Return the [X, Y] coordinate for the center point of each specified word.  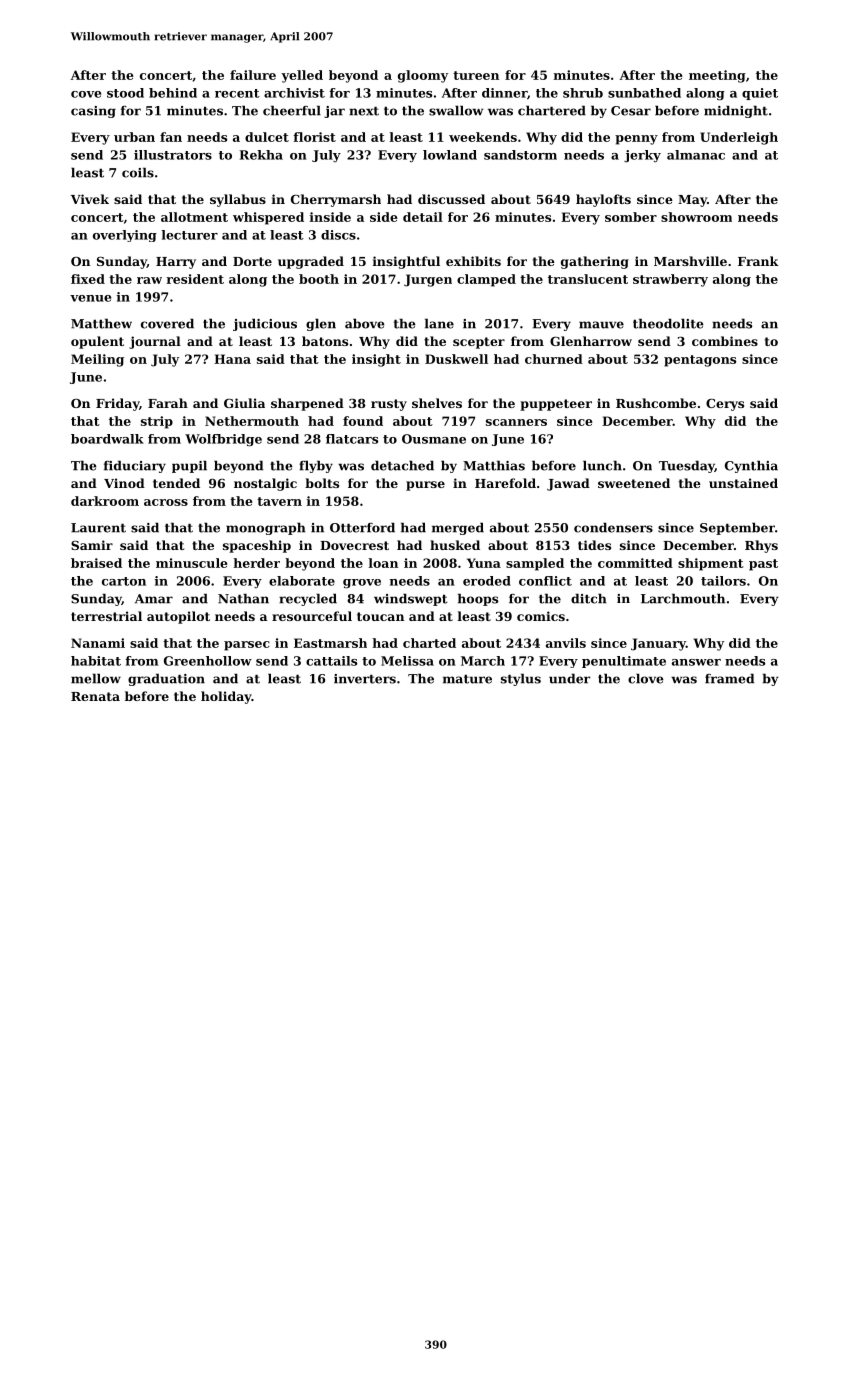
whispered [268, 218]
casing [93, 112]
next [364, 111]
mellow [96, 678]
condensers [613, 527]
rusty [389, 405]
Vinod [124, 483]
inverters [365, 679]
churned [554, 359]
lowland [450, 155]
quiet [760, 94]
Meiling [97, 360]
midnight [736, 111]
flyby [316, 466]
